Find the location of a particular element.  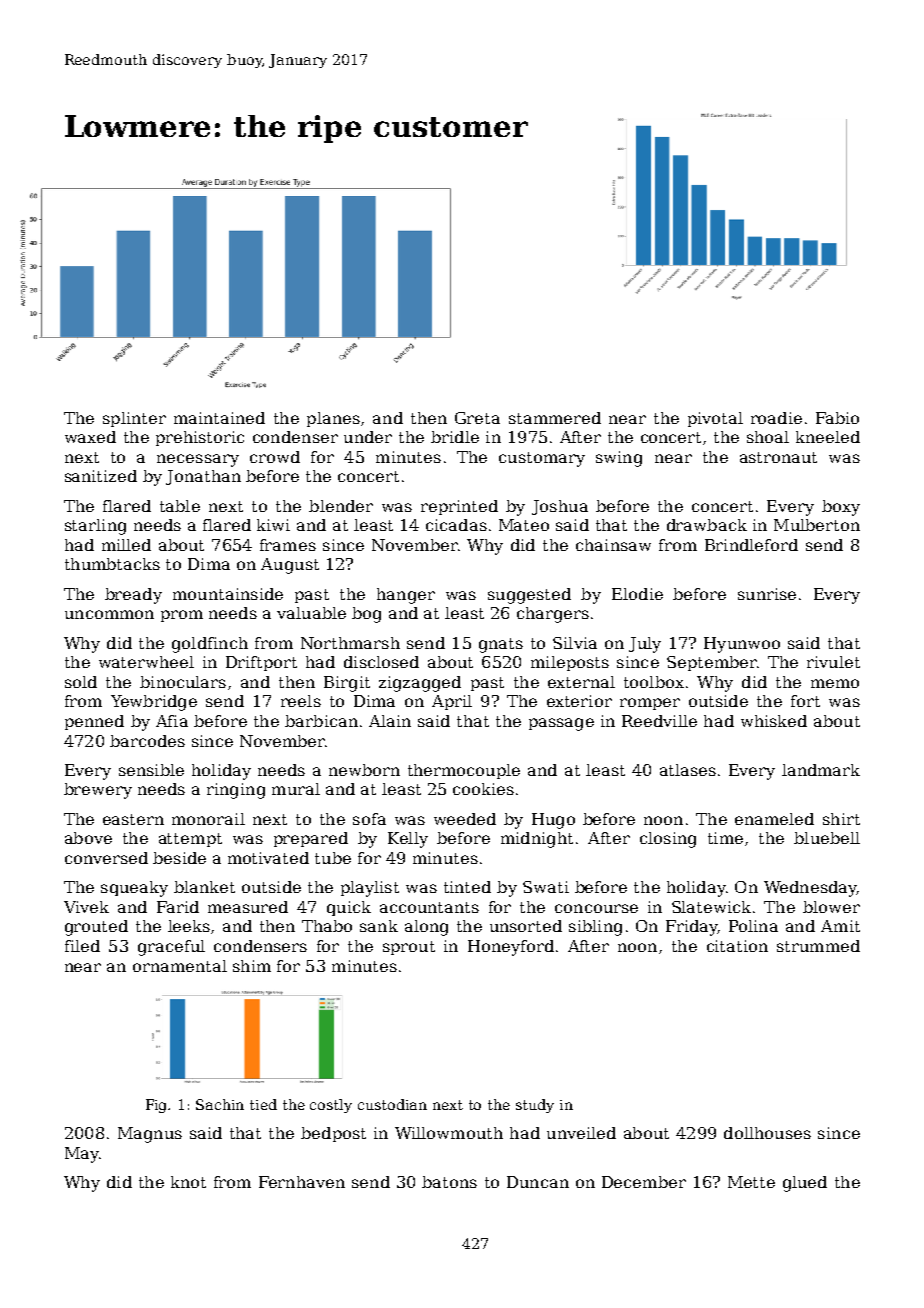

closing is located at coordinates (668, 840).
